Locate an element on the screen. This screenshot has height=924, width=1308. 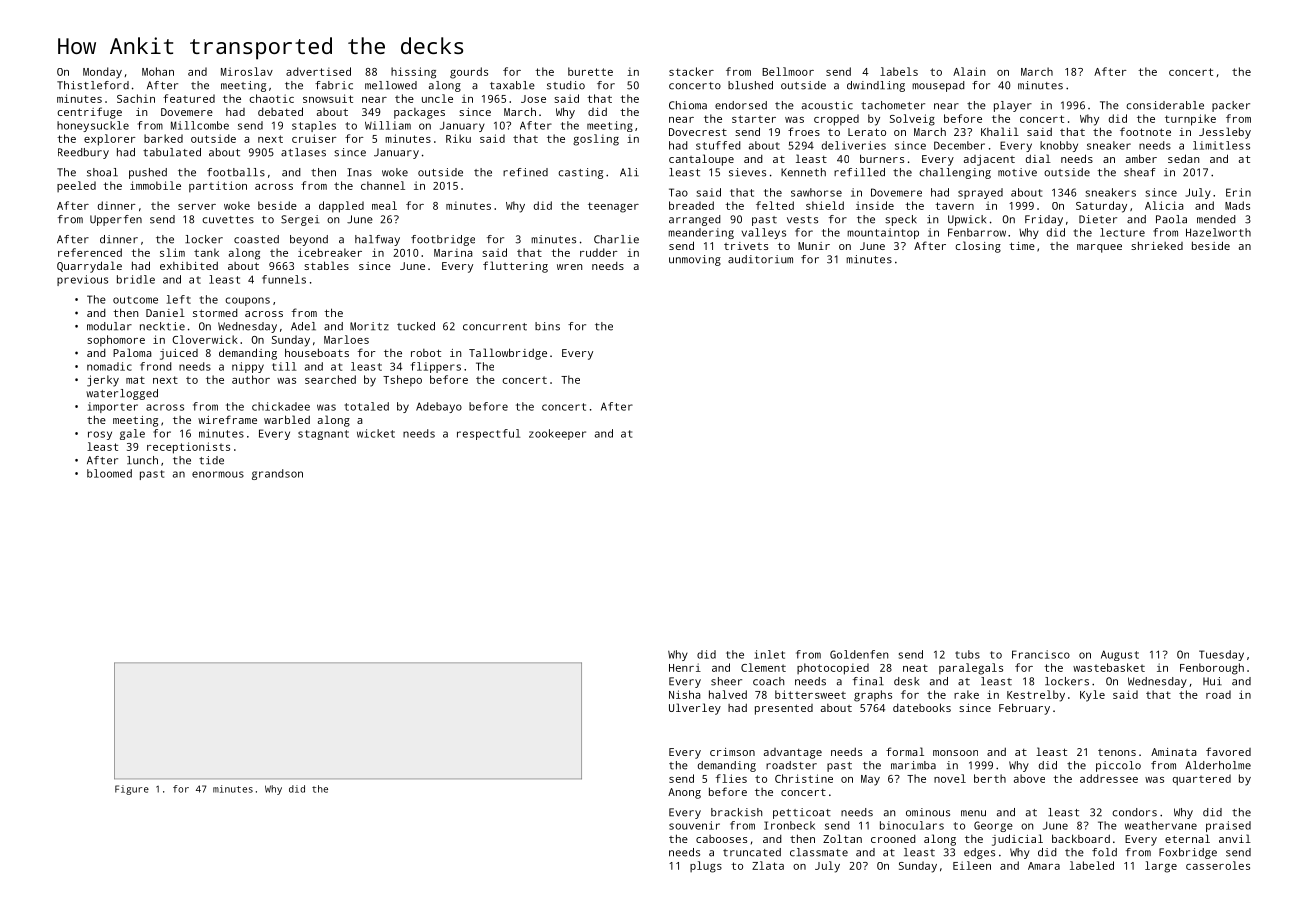
inlet is located at coordinates (769, 654).
